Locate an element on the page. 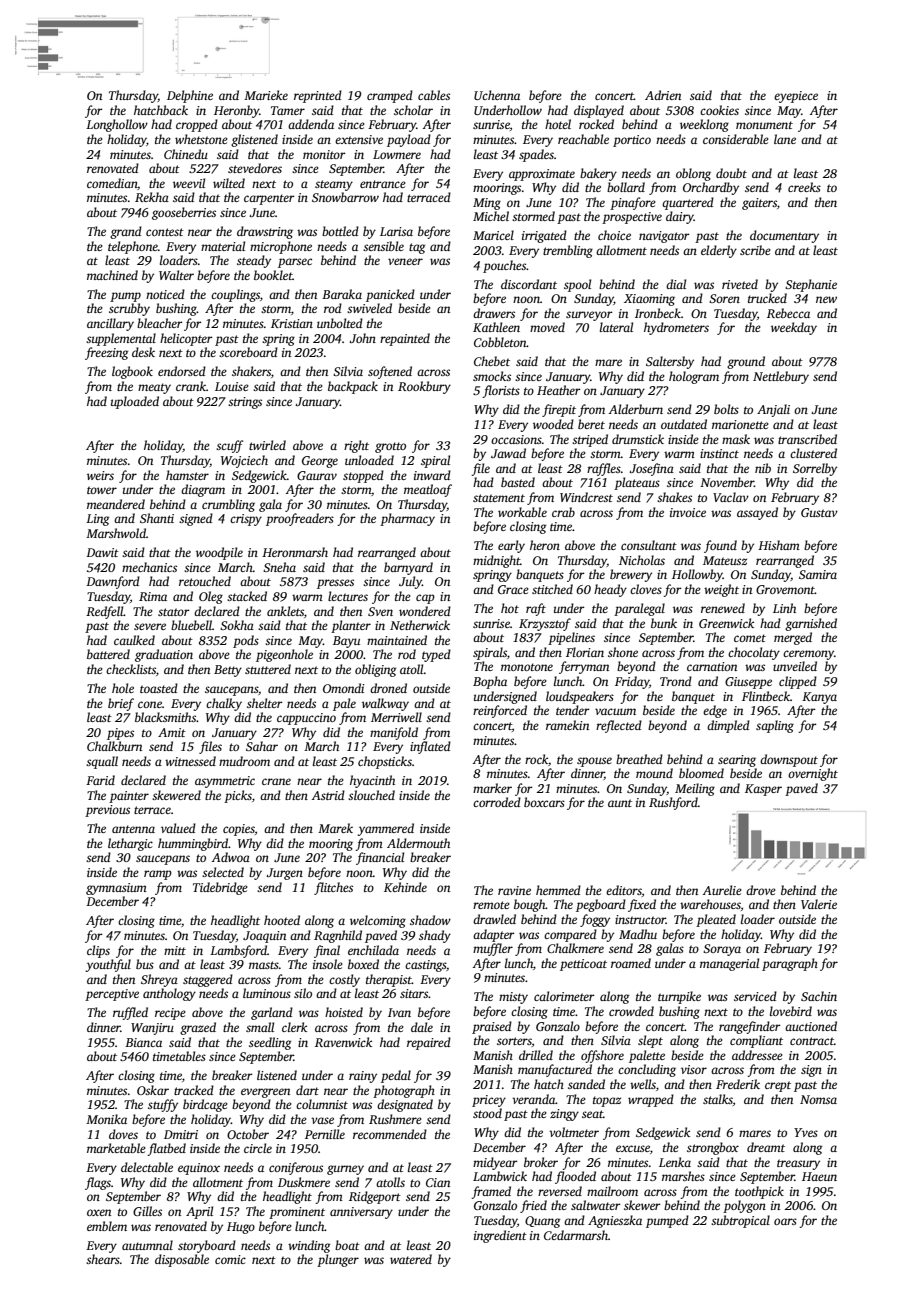 This page has height=1308, width=924. disposable is located at coordinates (182, 1260).
